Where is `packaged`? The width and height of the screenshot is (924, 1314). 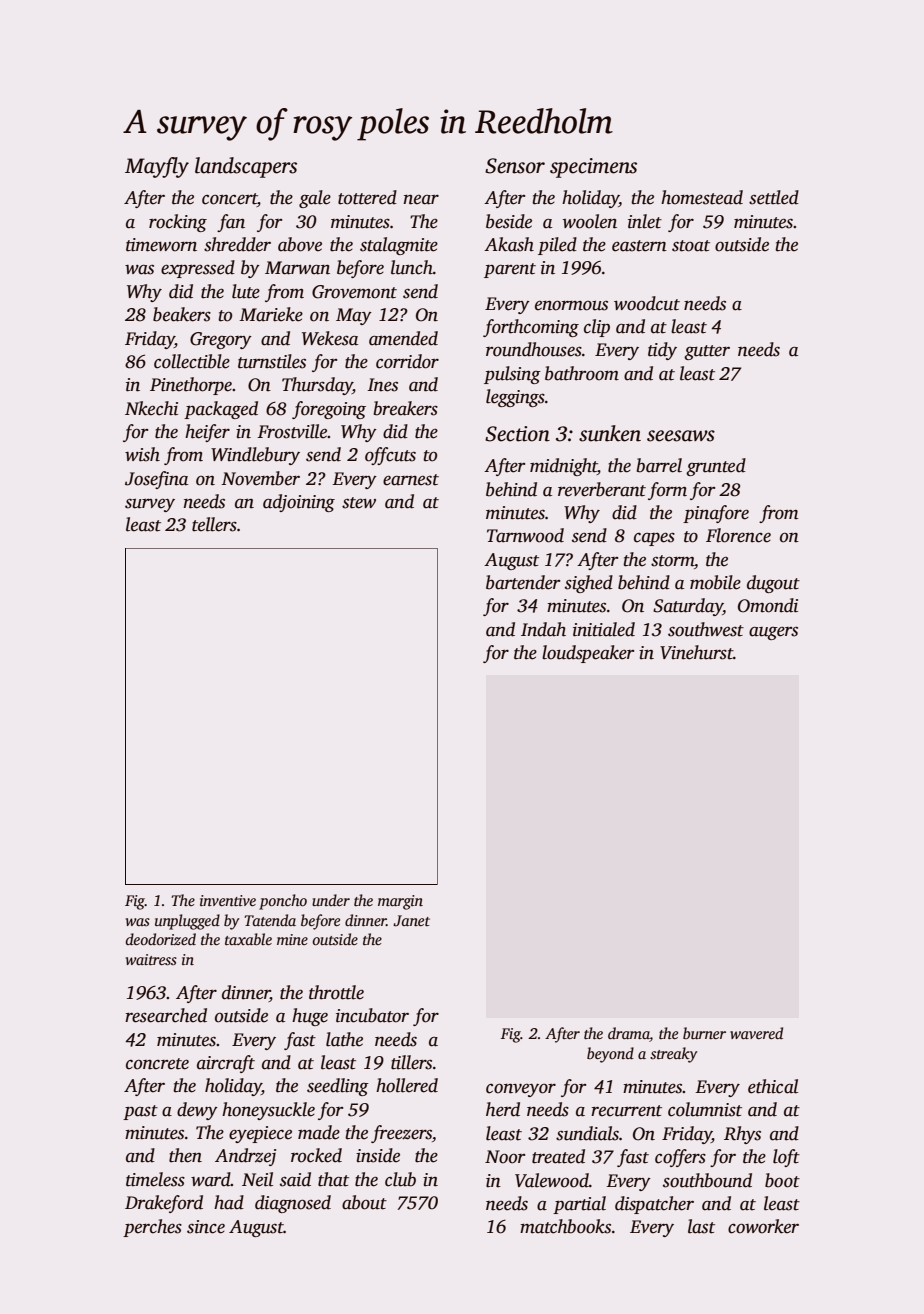
packaged is located at coordinates (221, 410).
